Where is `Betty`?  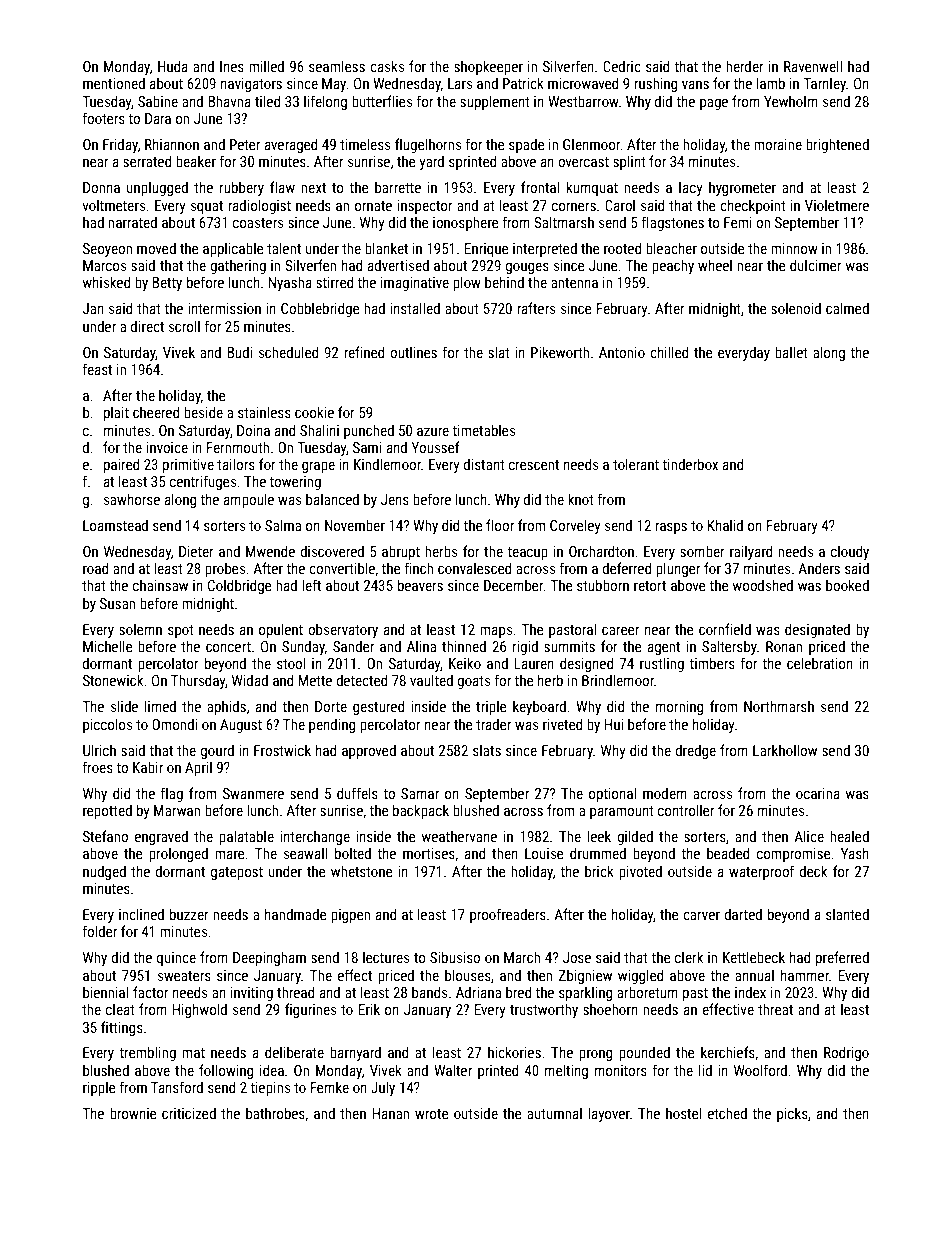
Betty is located at coordinates (167, 284).
